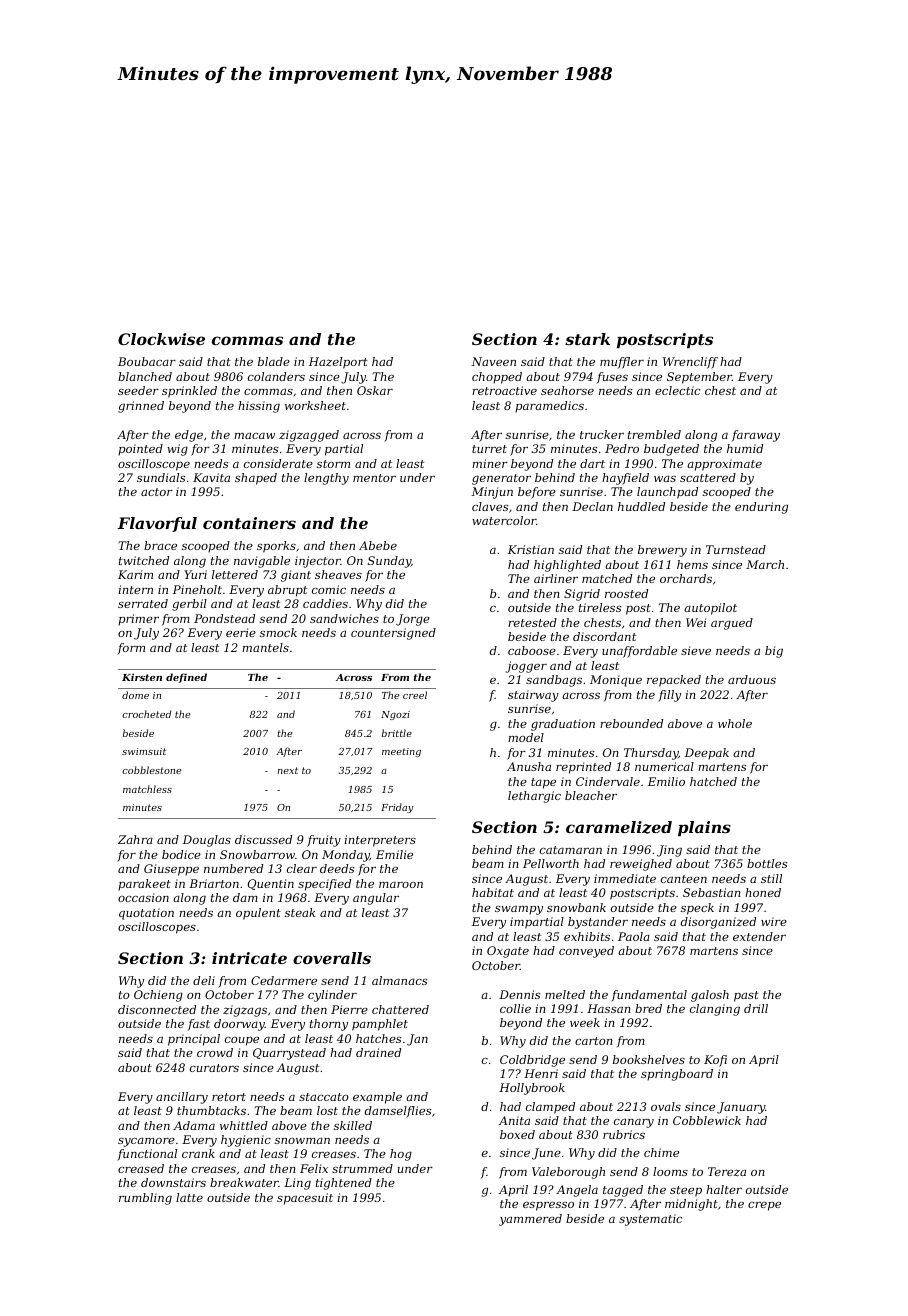 This screenshot has width=908, height=1316. Describe the element at coordinates (533, 696) in the screenshot. I see `stairway` at that location.
